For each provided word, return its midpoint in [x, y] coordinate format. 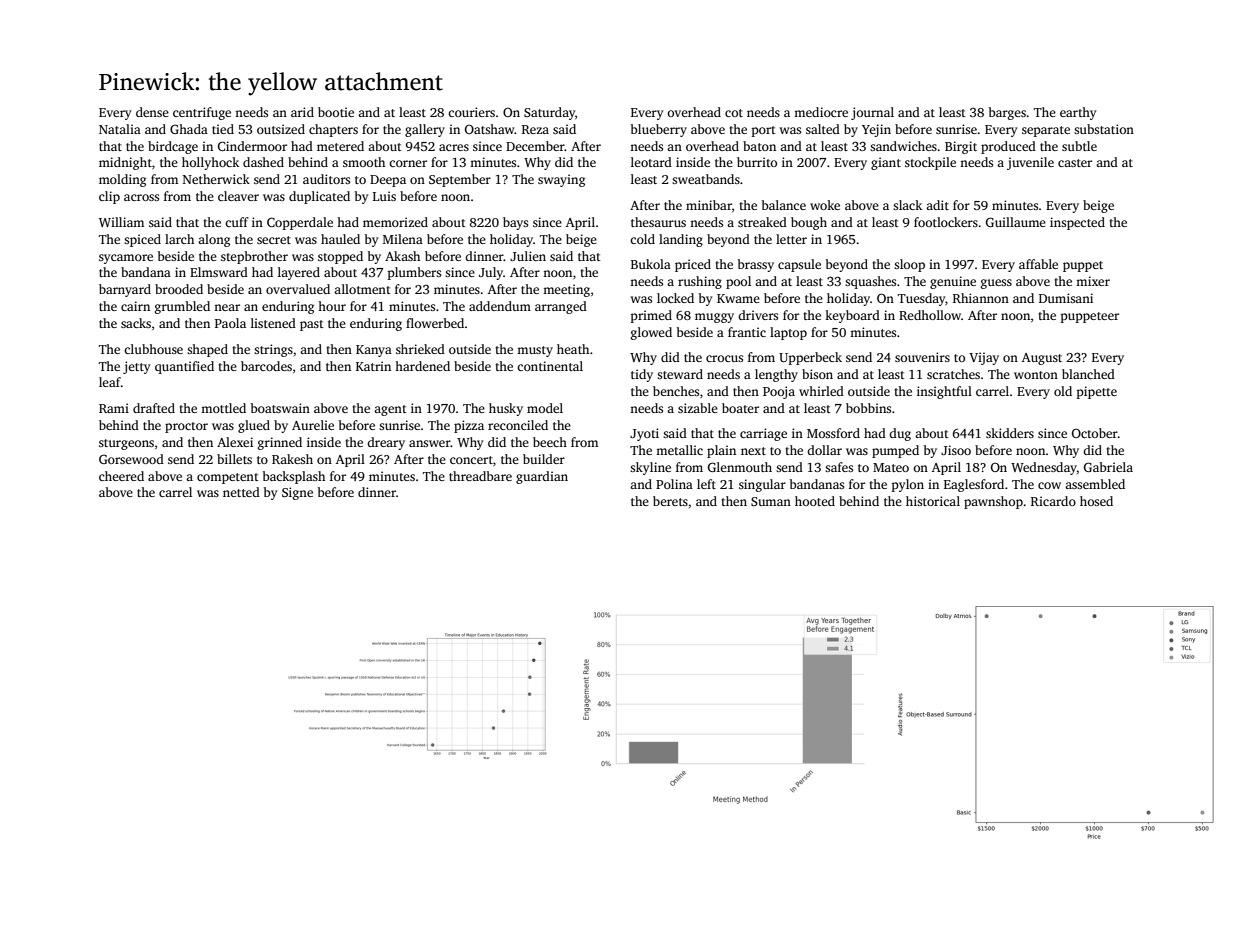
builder [544, 459]
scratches [953, 374]
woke [825, 205]
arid [302, 112]
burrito [757, 162]
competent [228, 478]
